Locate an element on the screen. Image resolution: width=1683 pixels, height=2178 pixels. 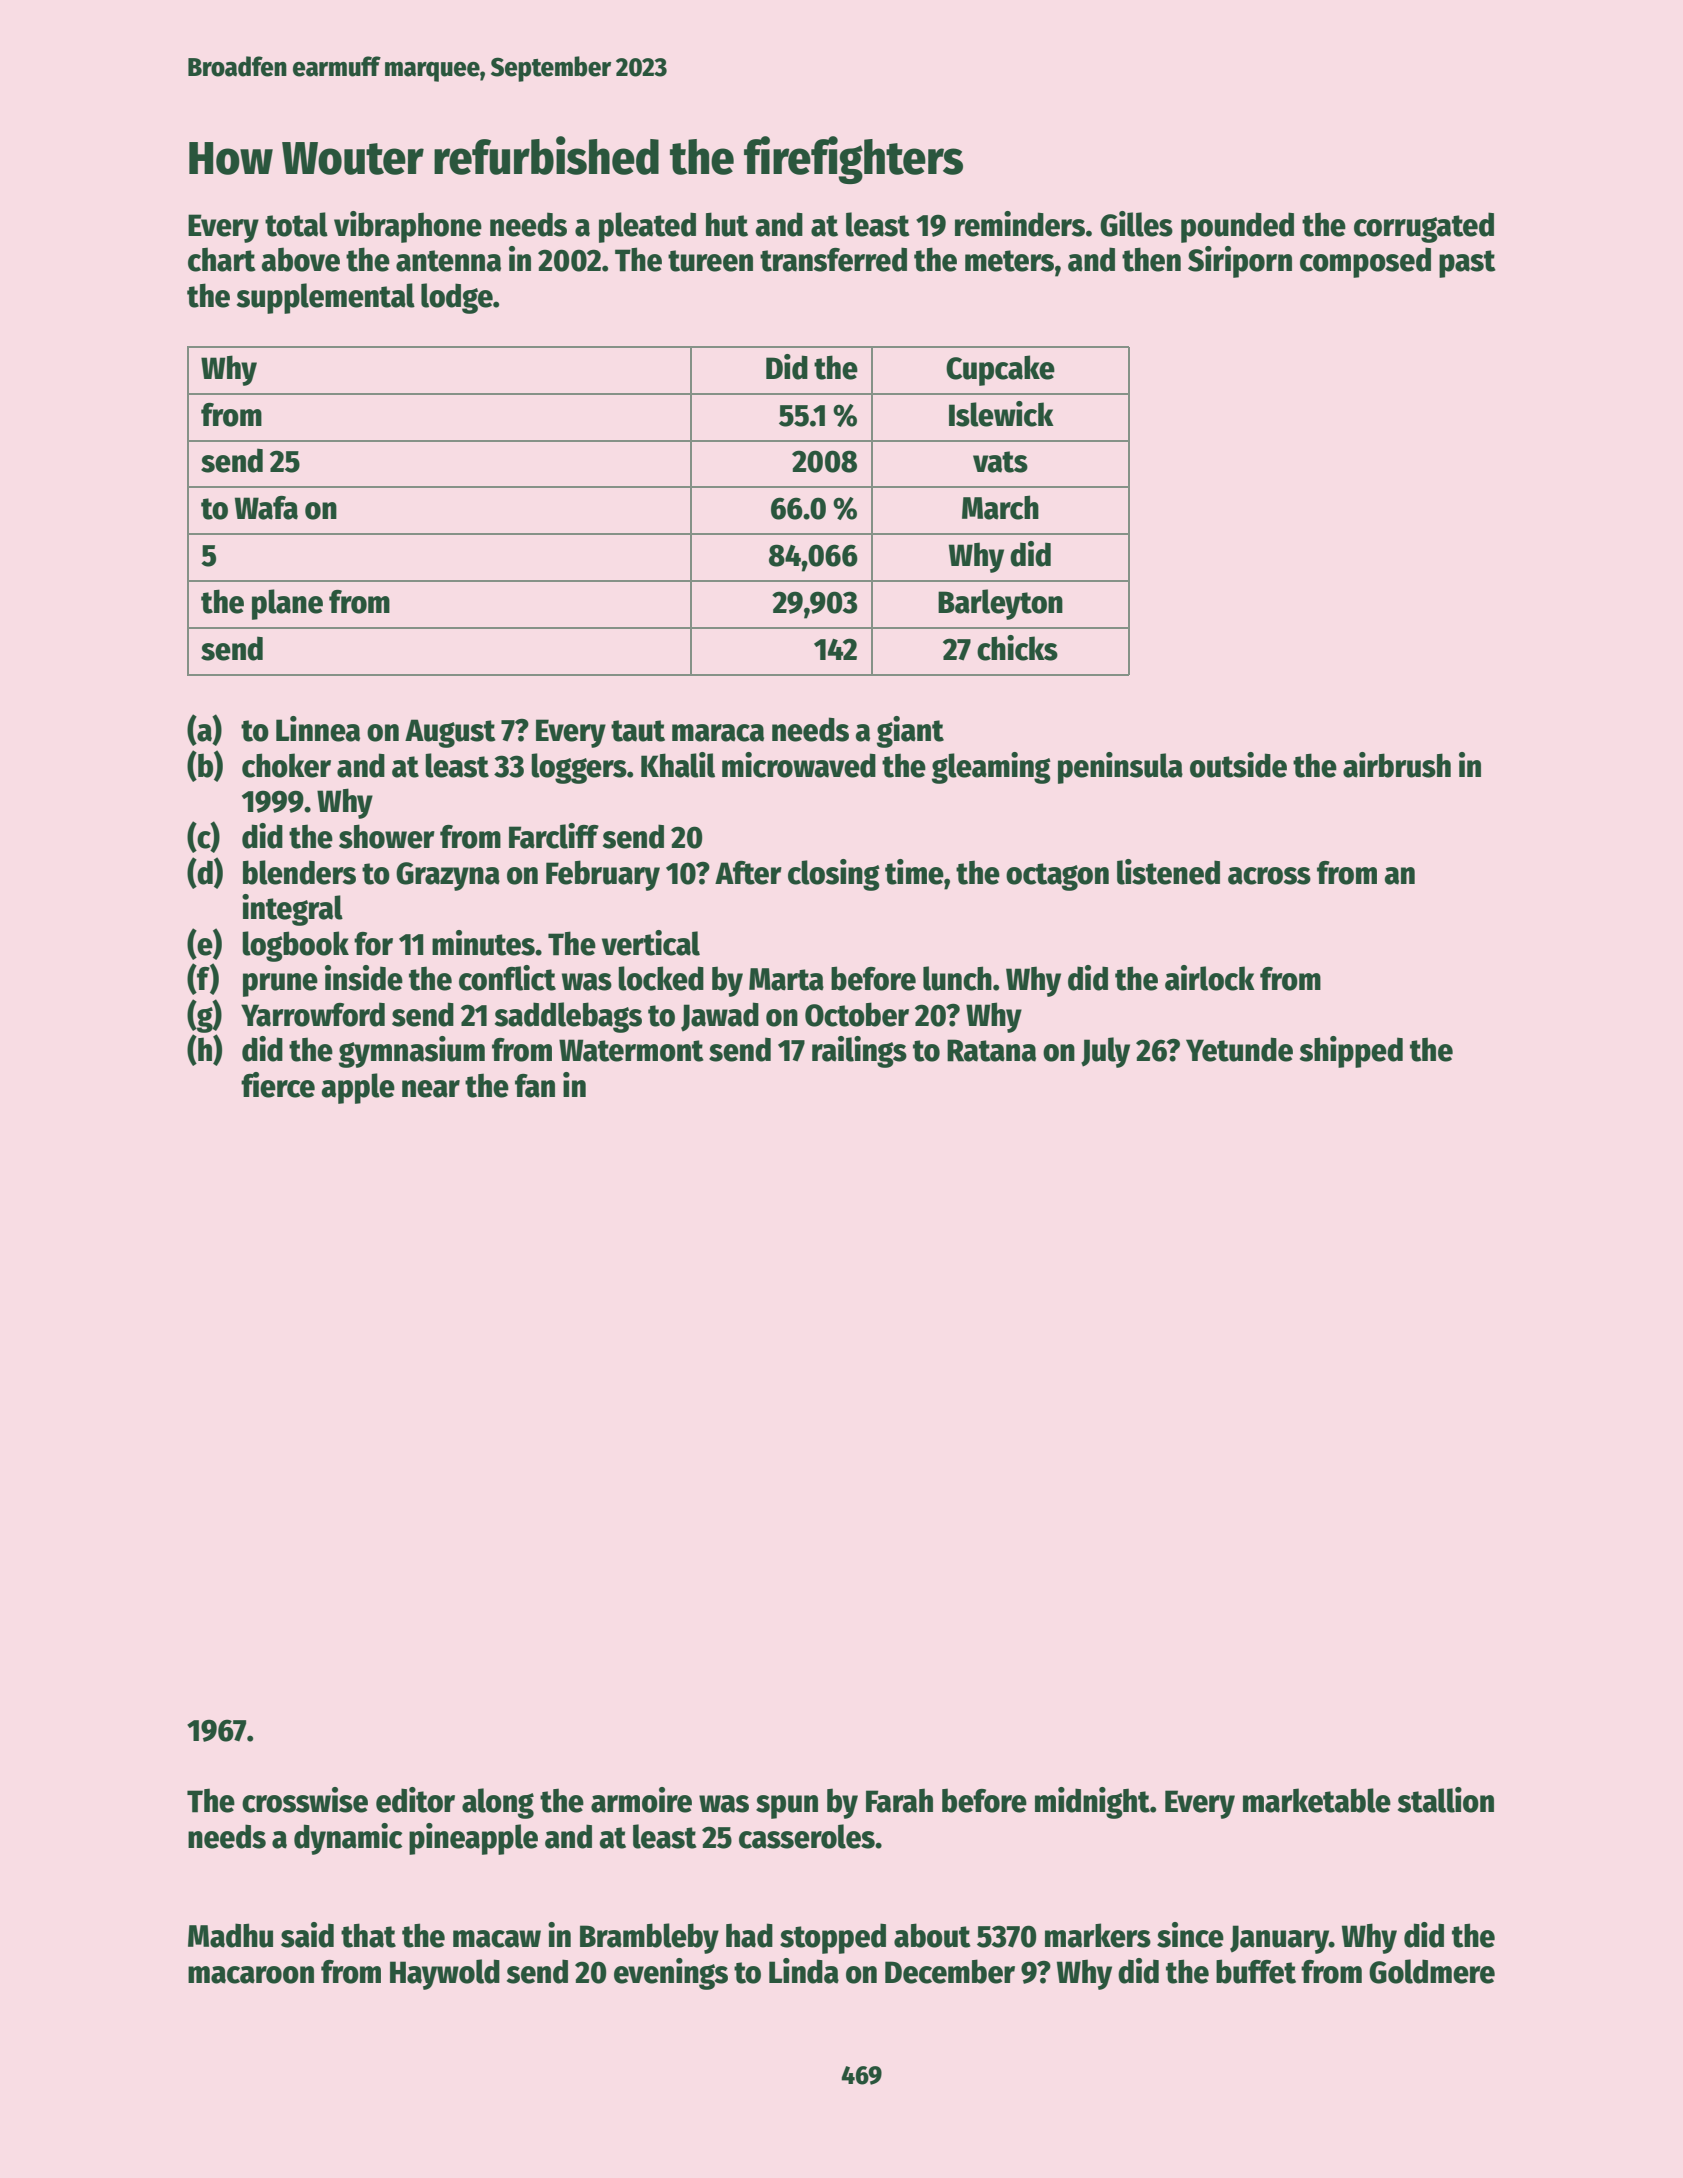
Haywold is located at coordinates (445, 1974).
